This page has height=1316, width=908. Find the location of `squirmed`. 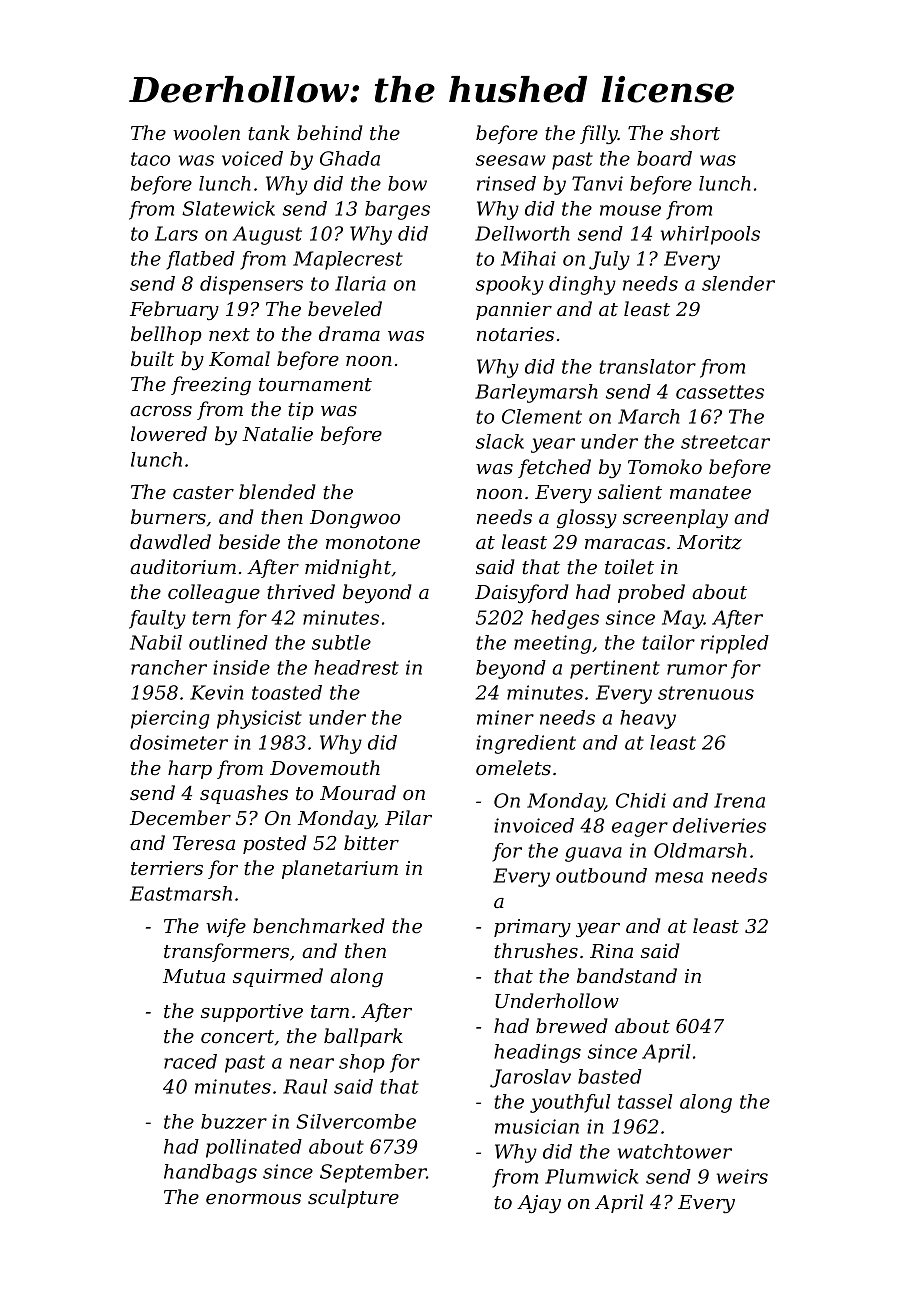

squirmed is located at coordinates (278, 977).
